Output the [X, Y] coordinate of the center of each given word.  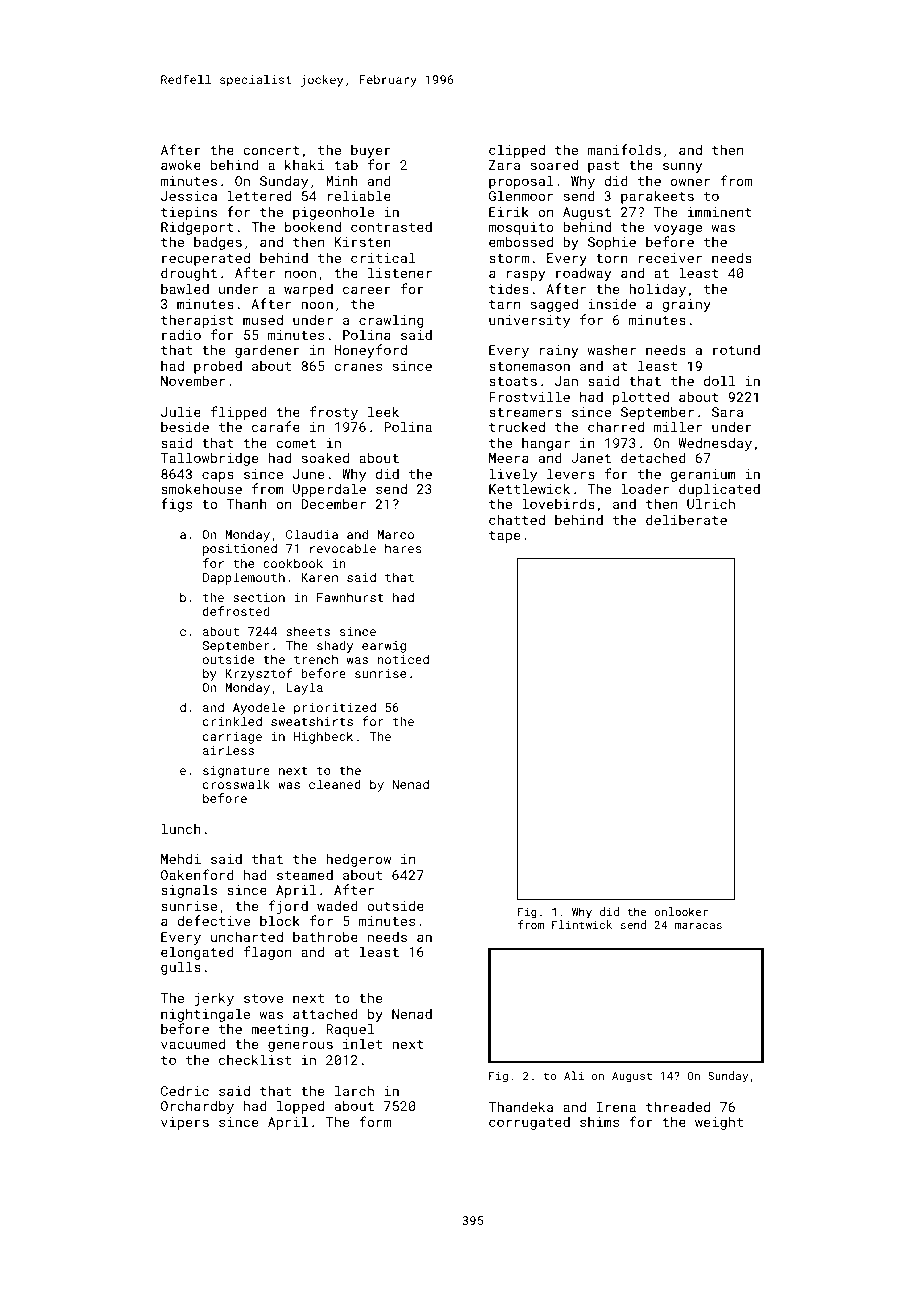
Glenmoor [521, 195]
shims [599, 1122]
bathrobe [325, 936]
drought [189, 274]
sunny [682, 167]
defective [213, 920]
